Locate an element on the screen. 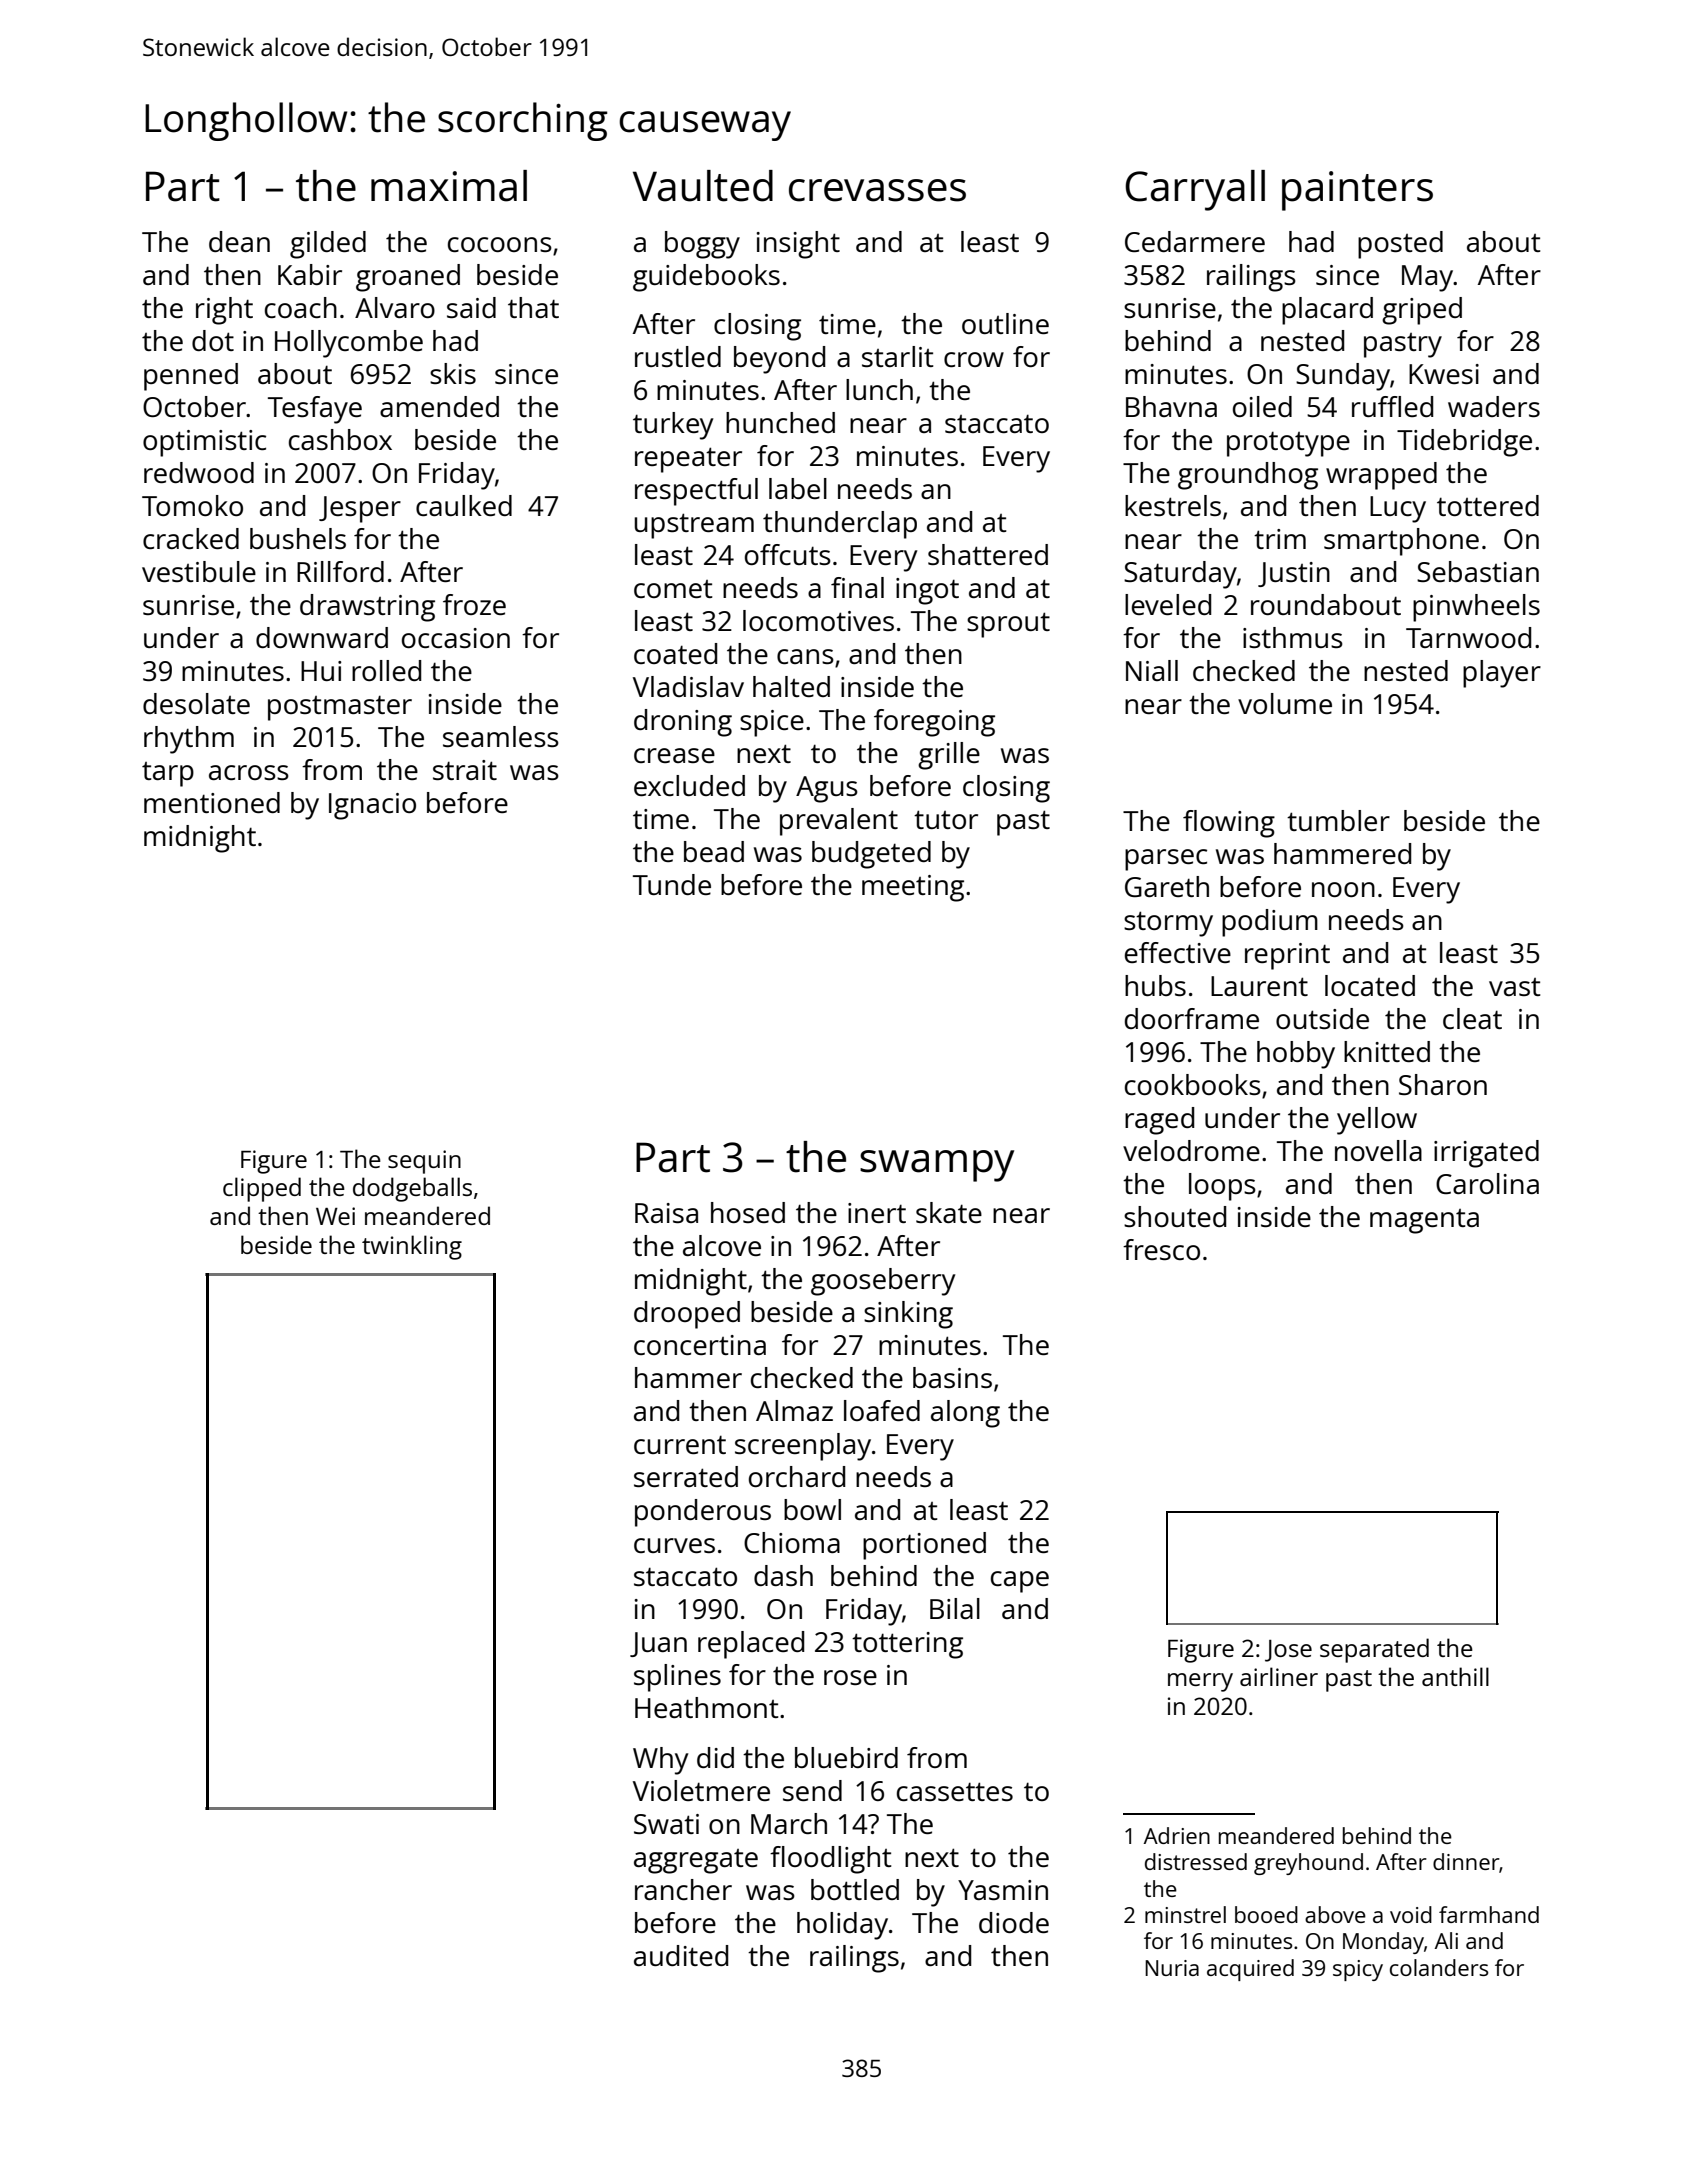 The height and width of the screenshot is (2178, 1683). prevalent is located at coordinates (839, 822).
